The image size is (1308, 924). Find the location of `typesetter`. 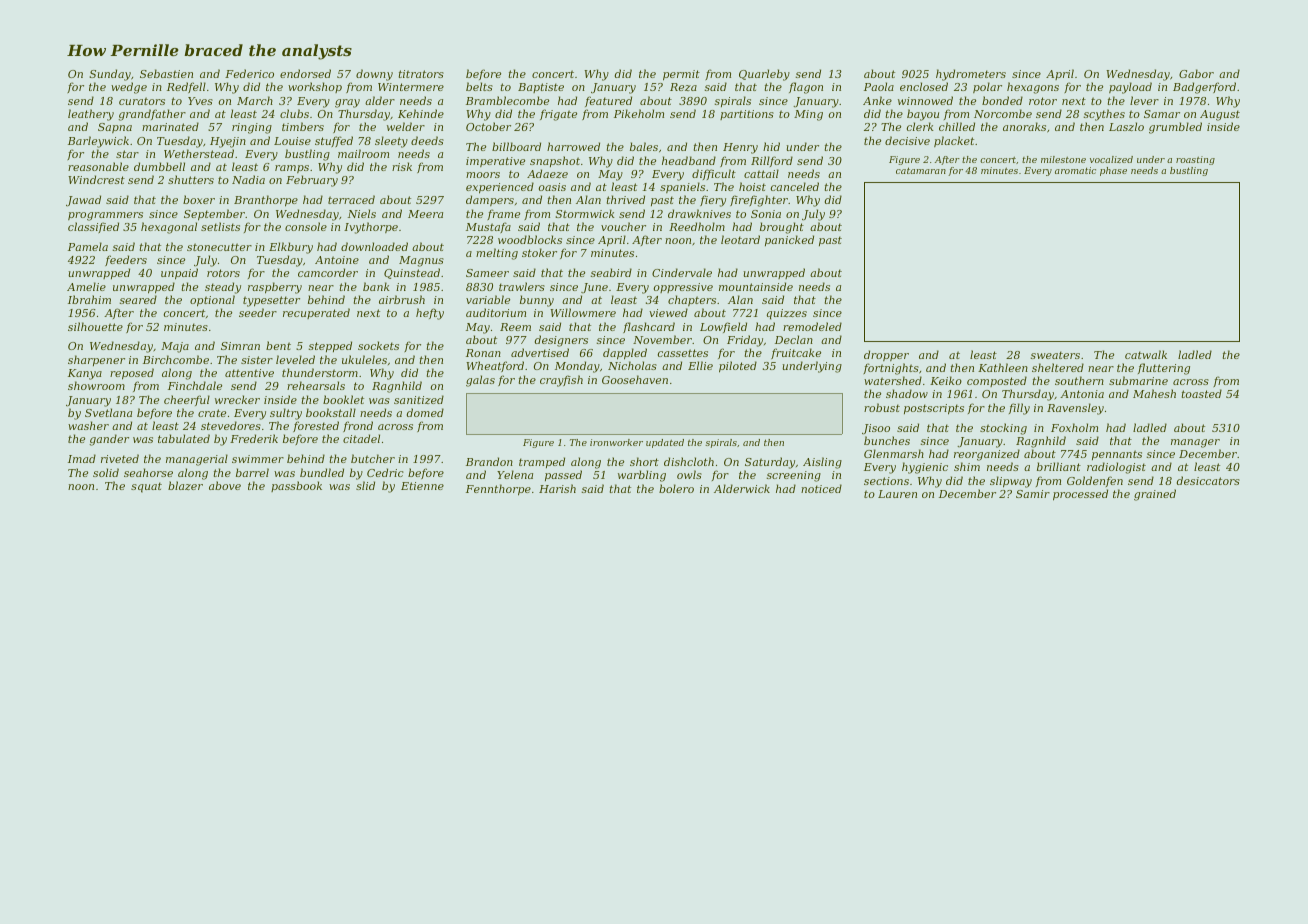

typesetter is located at coordinates (271, 301).
